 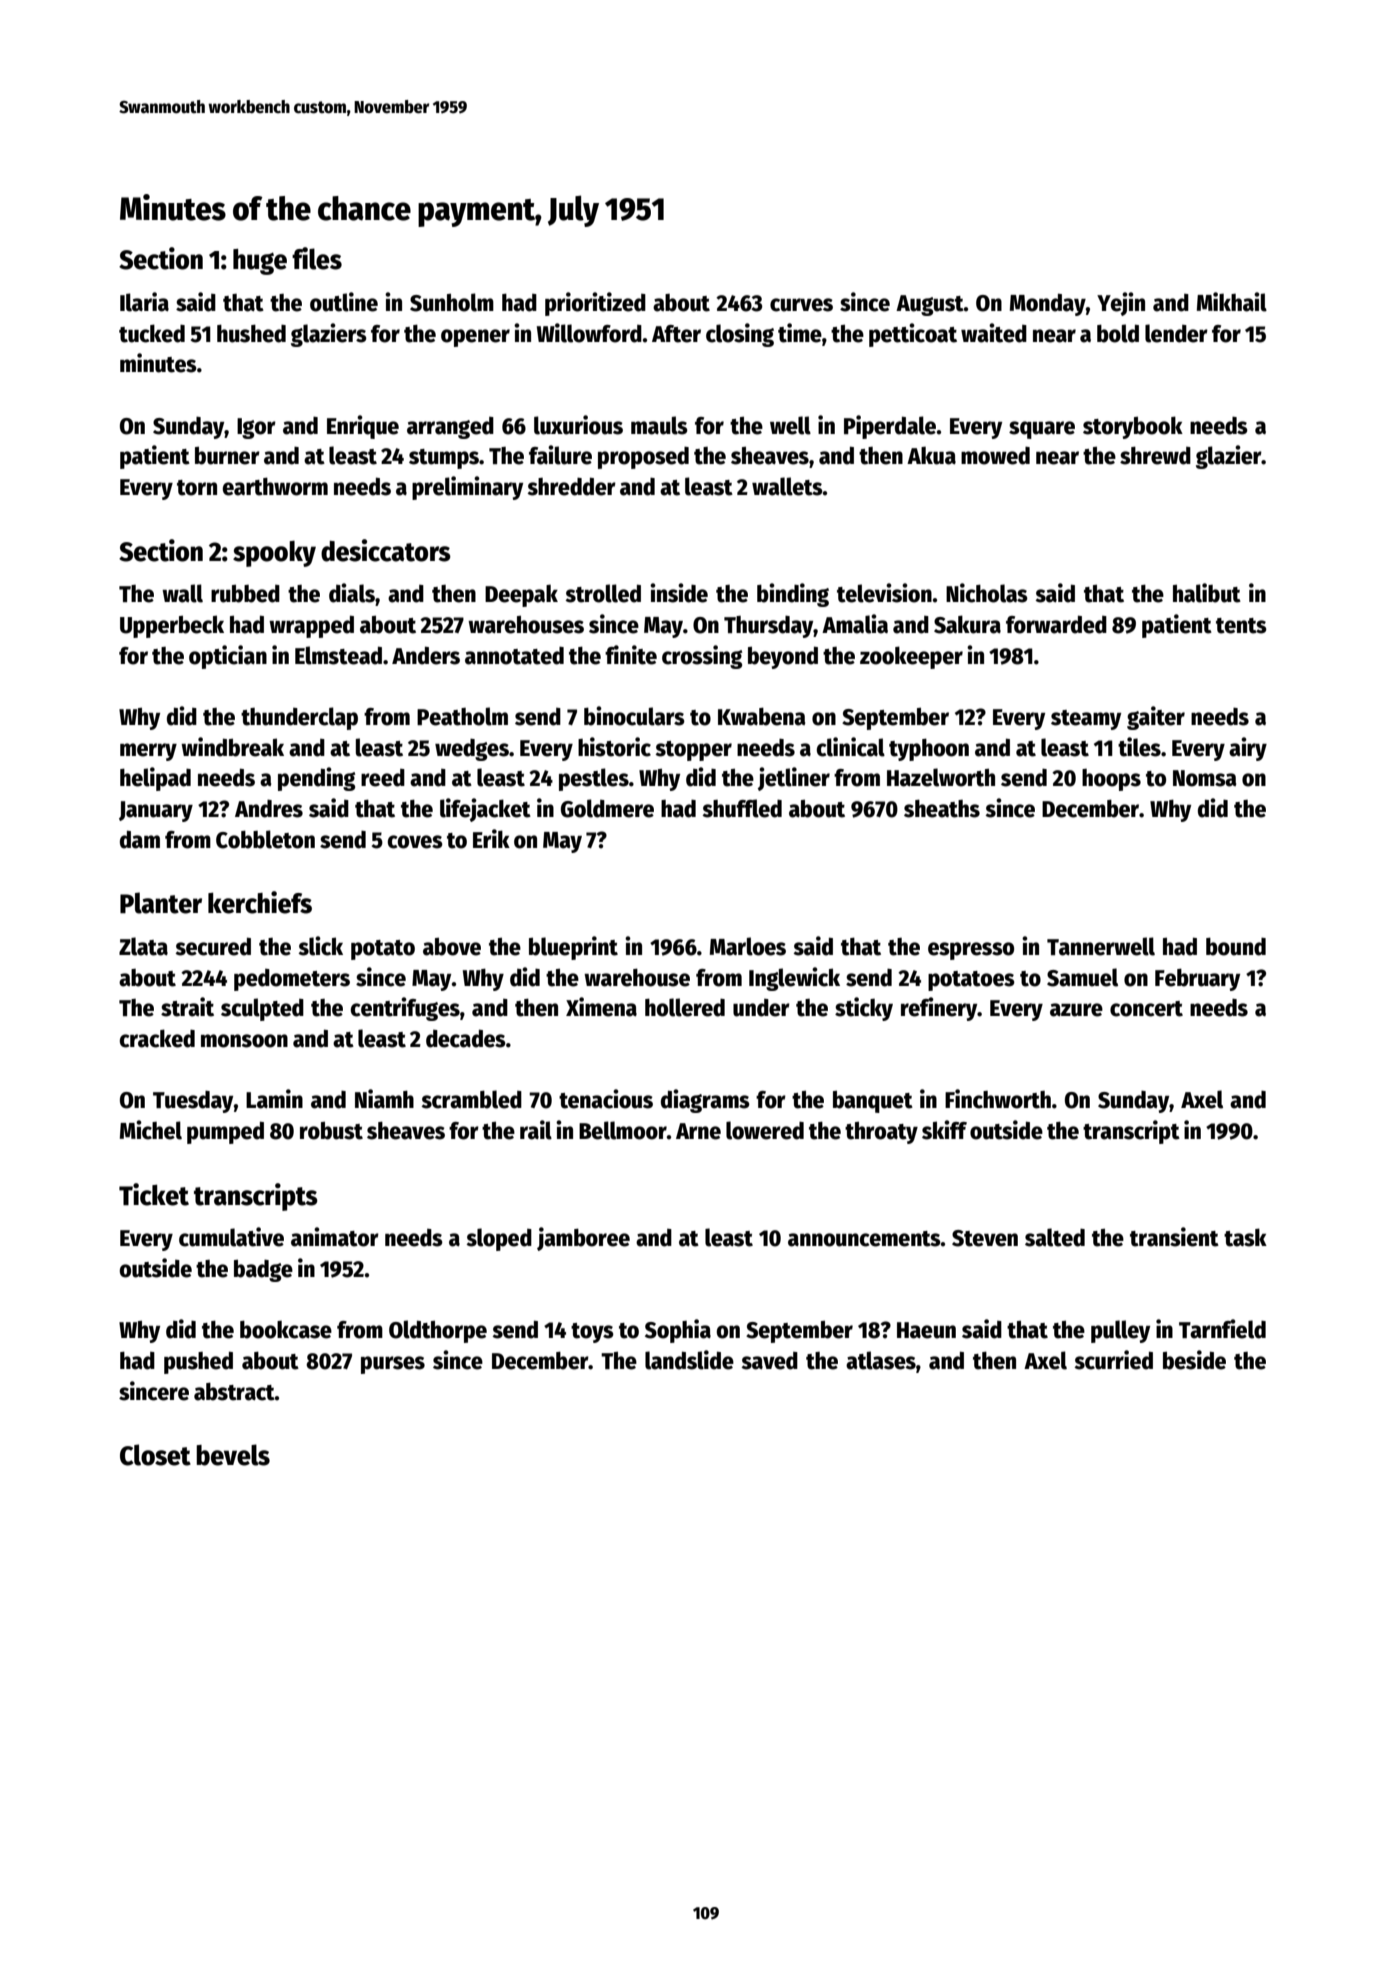 What do you see at coordinates (438, 1331) in the screenshot?
I see `Oldthorpe` at bounding box center [438, 1331].
